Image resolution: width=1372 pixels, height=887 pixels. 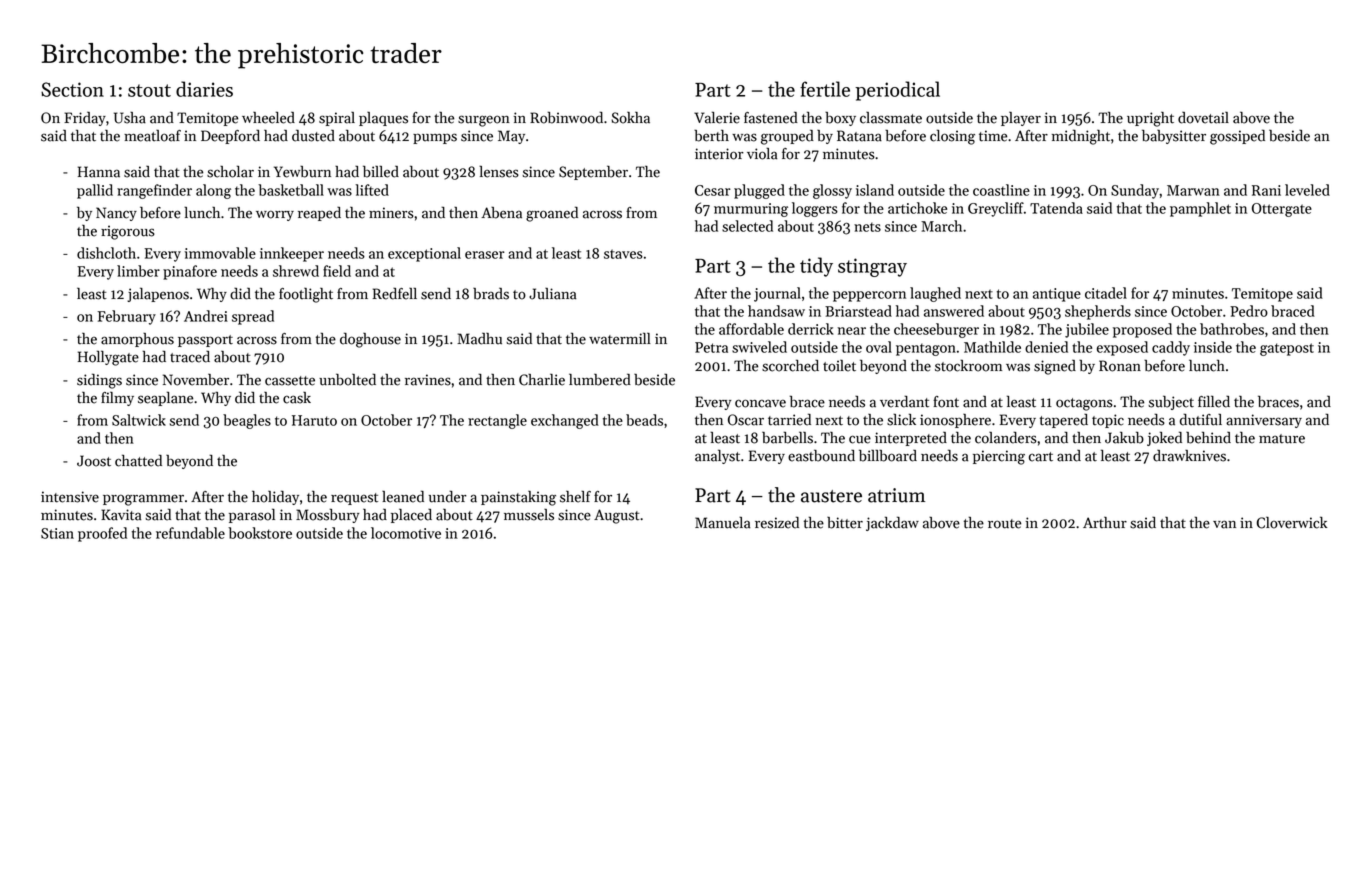 I want to click on intensive, so click(x=70, y=497).
